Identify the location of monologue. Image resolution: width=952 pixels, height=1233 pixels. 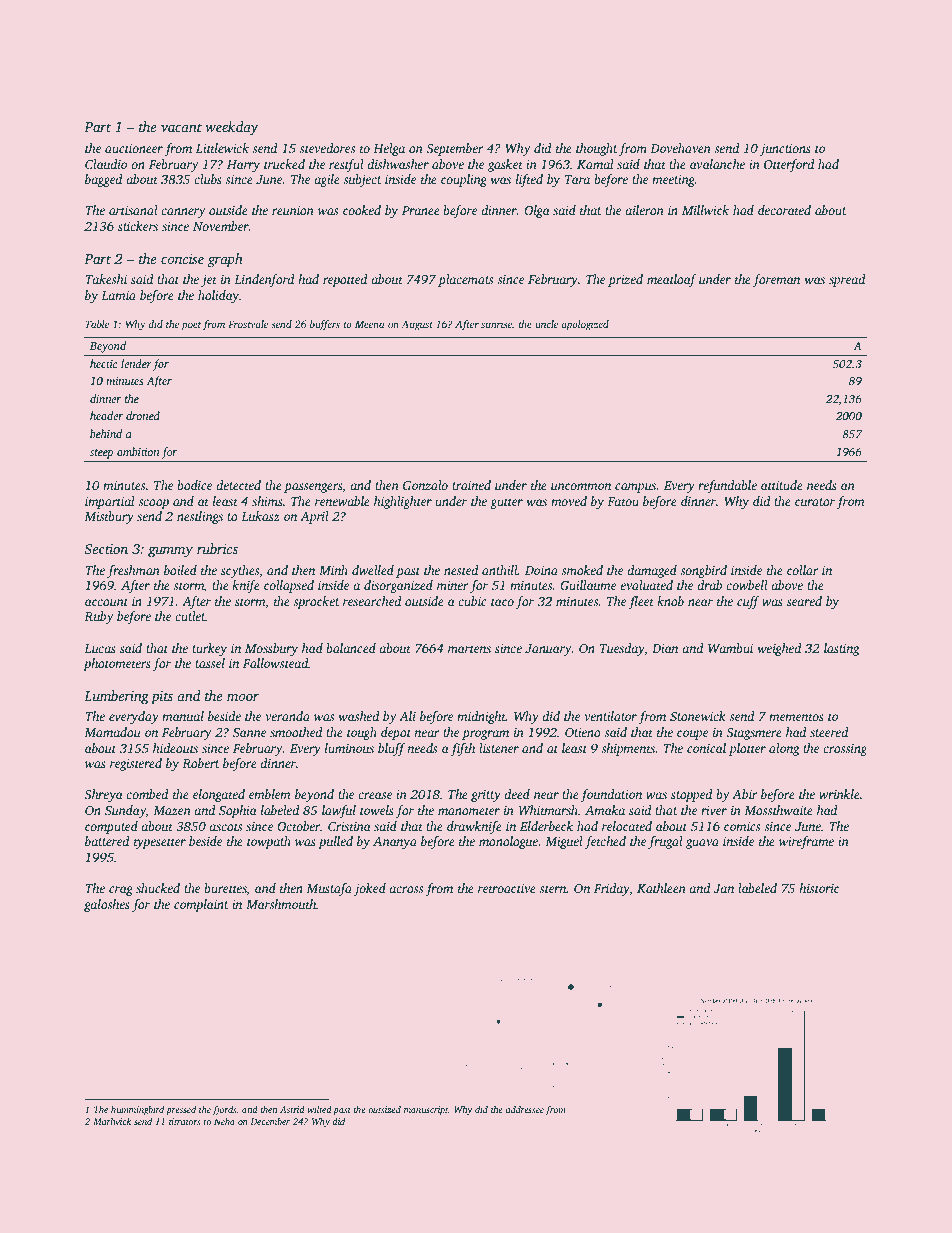
(508, 842).
